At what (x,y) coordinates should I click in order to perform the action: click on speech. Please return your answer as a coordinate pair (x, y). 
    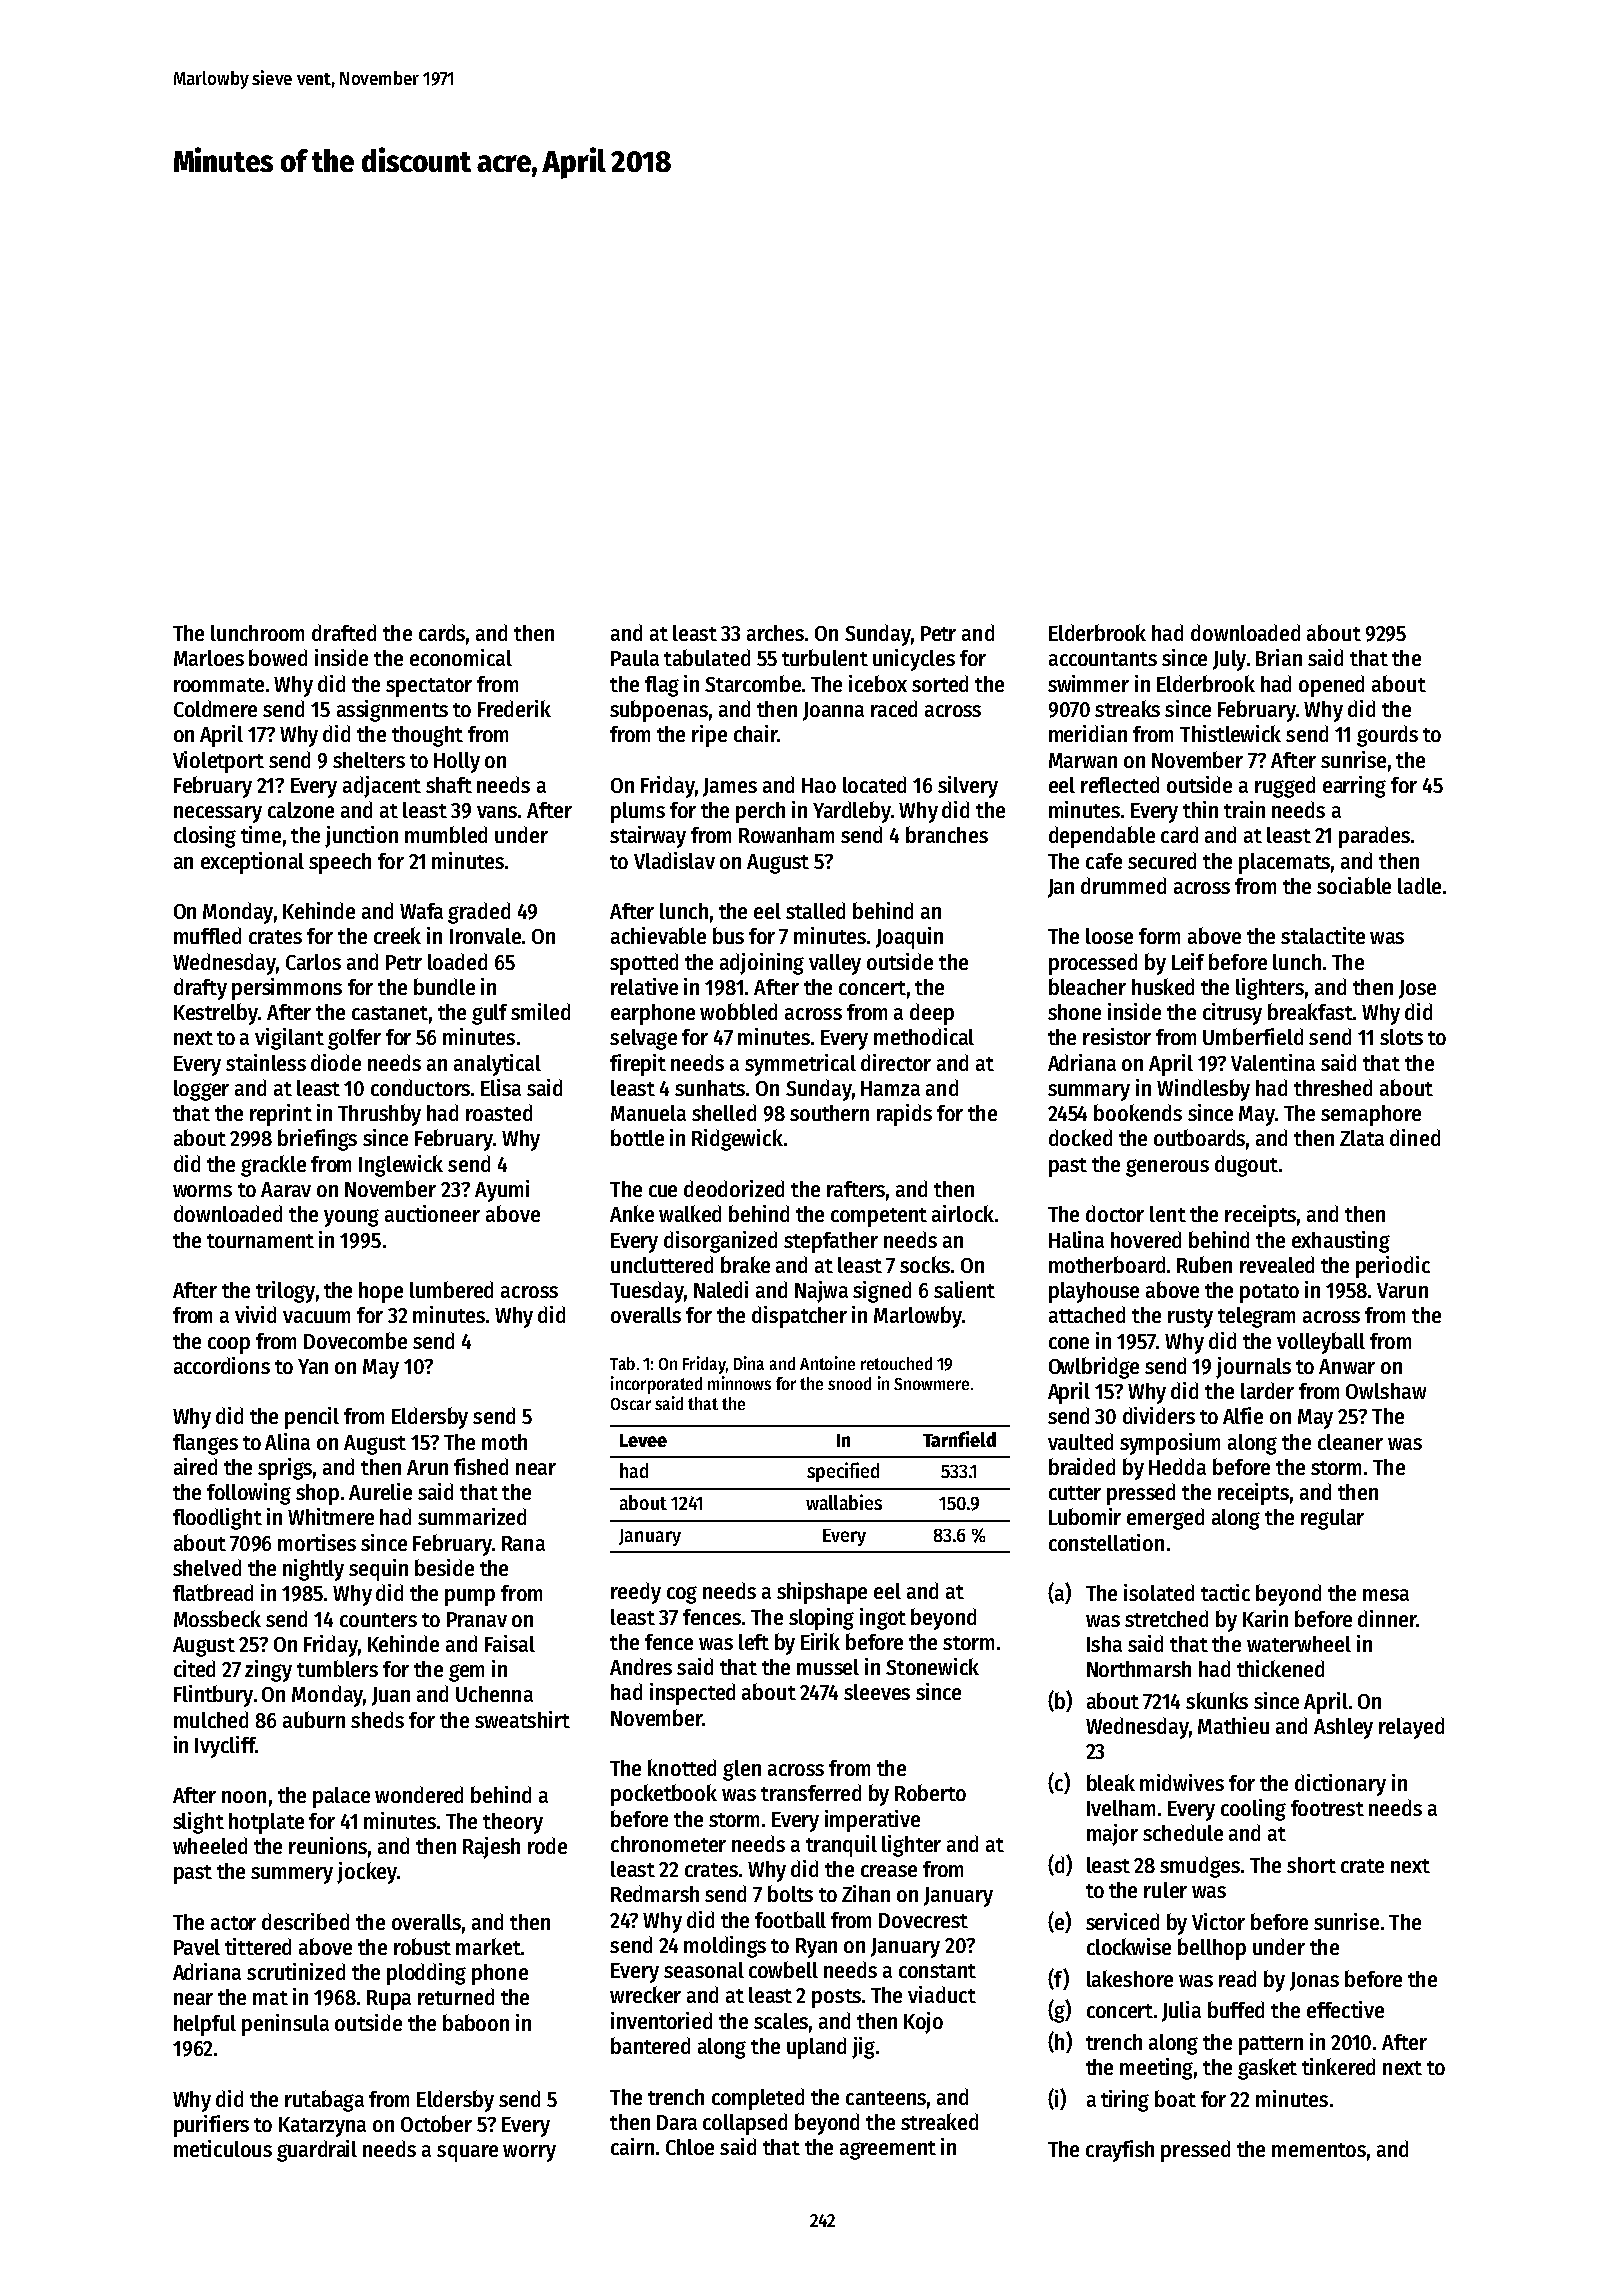
    Looking at the image, I should click on (340, 863).
